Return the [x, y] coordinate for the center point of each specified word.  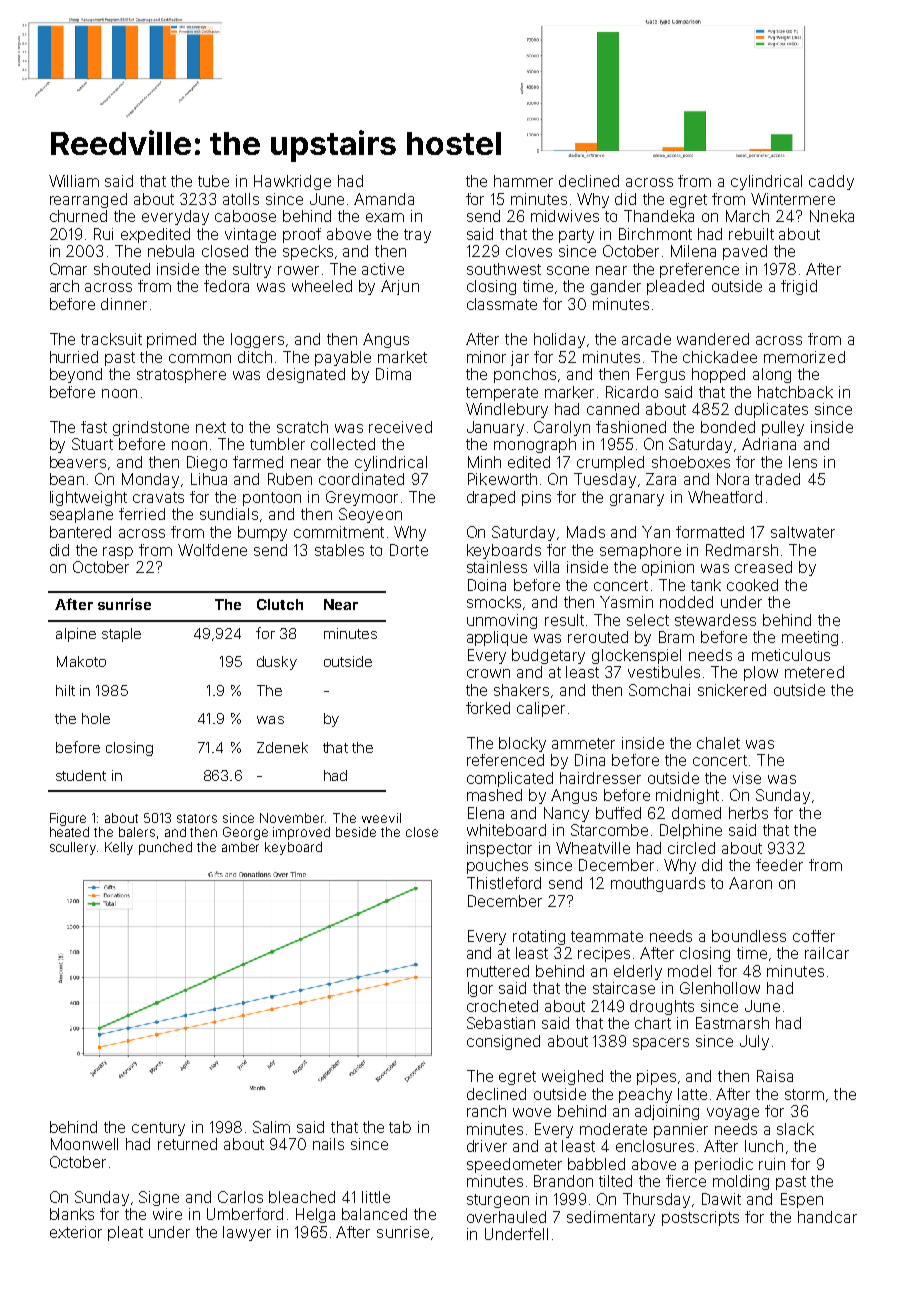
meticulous [791, 655]
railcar [827, 953]
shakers [521, 690]
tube [213, 181]
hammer [523, 181]
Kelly [119, 848]
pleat [125, 1233]
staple [121, 635]
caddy [831, 182]
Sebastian [501, 1023]
